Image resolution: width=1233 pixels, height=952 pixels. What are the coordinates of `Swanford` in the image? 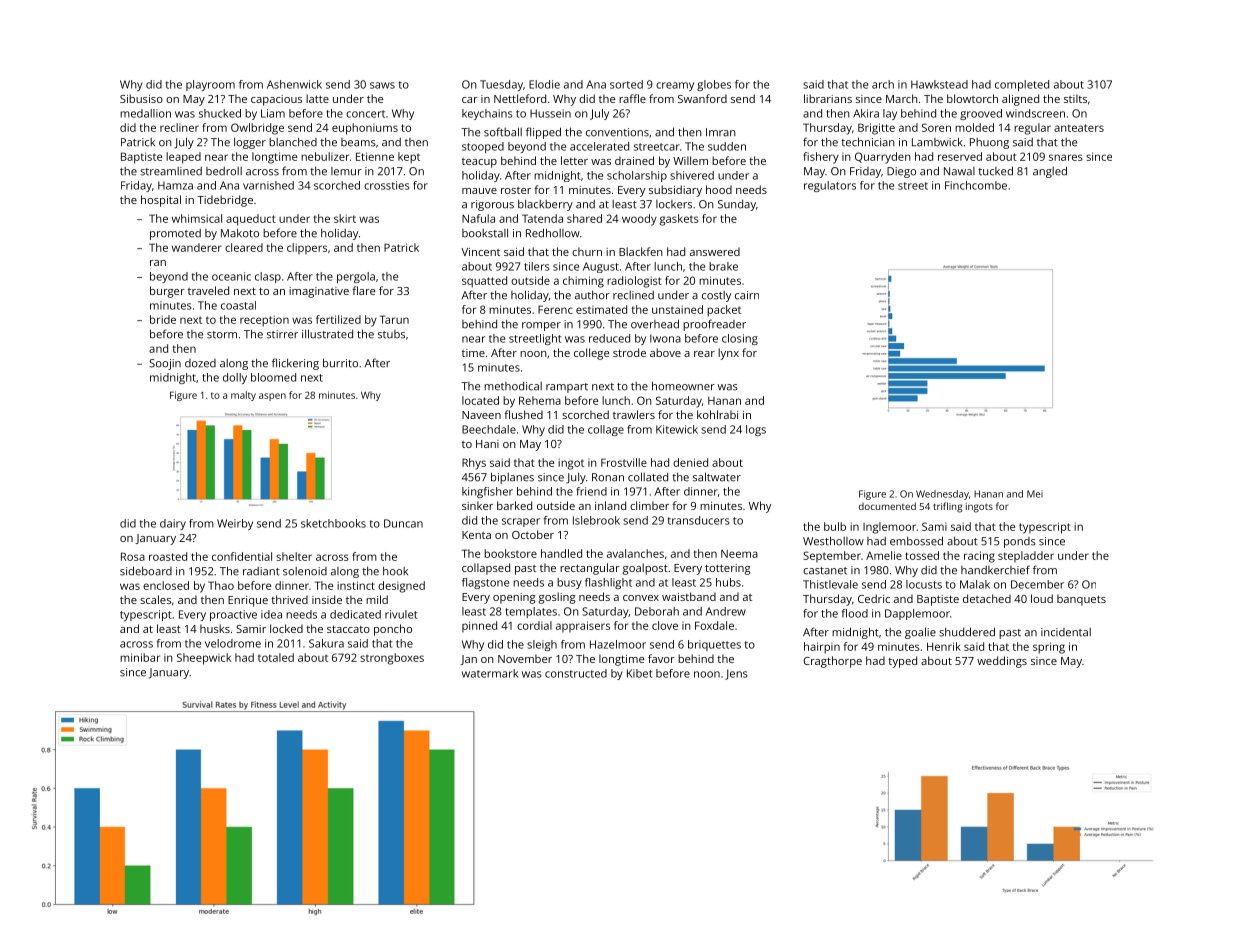 It's located at (702, 98).
